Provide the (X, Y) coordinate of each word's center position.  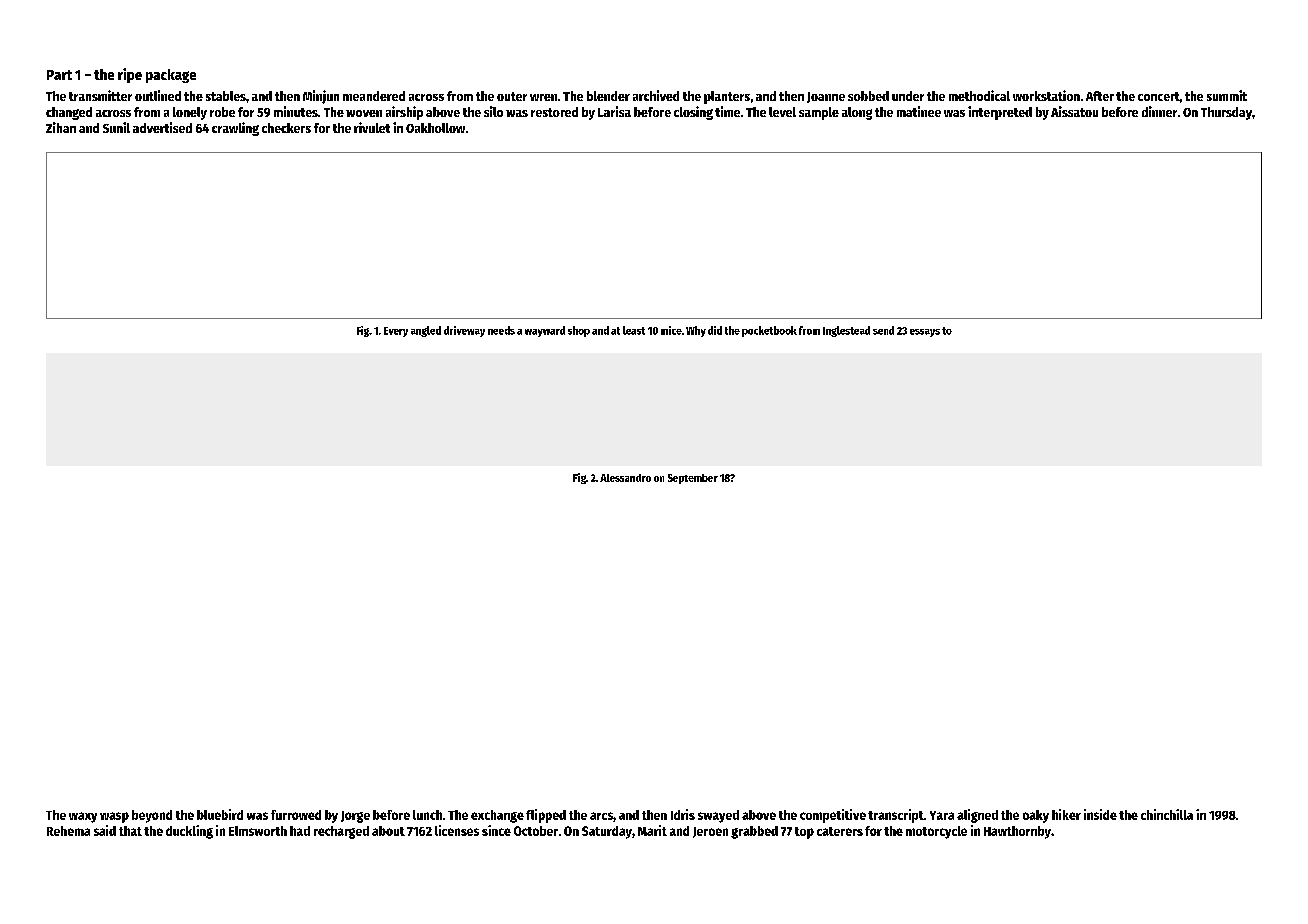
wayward (545, 331)
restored (554, 112)
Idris (683, 814)
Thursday (1226, 113)
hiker (1066, 814)
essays (925, 333)
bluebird (220, 814)
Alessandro (625, 478)
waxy (83, 817)
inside (1100, 814)
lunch (427, 815)
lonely (190, 113)
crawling (235, 129)
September (693, 479)
